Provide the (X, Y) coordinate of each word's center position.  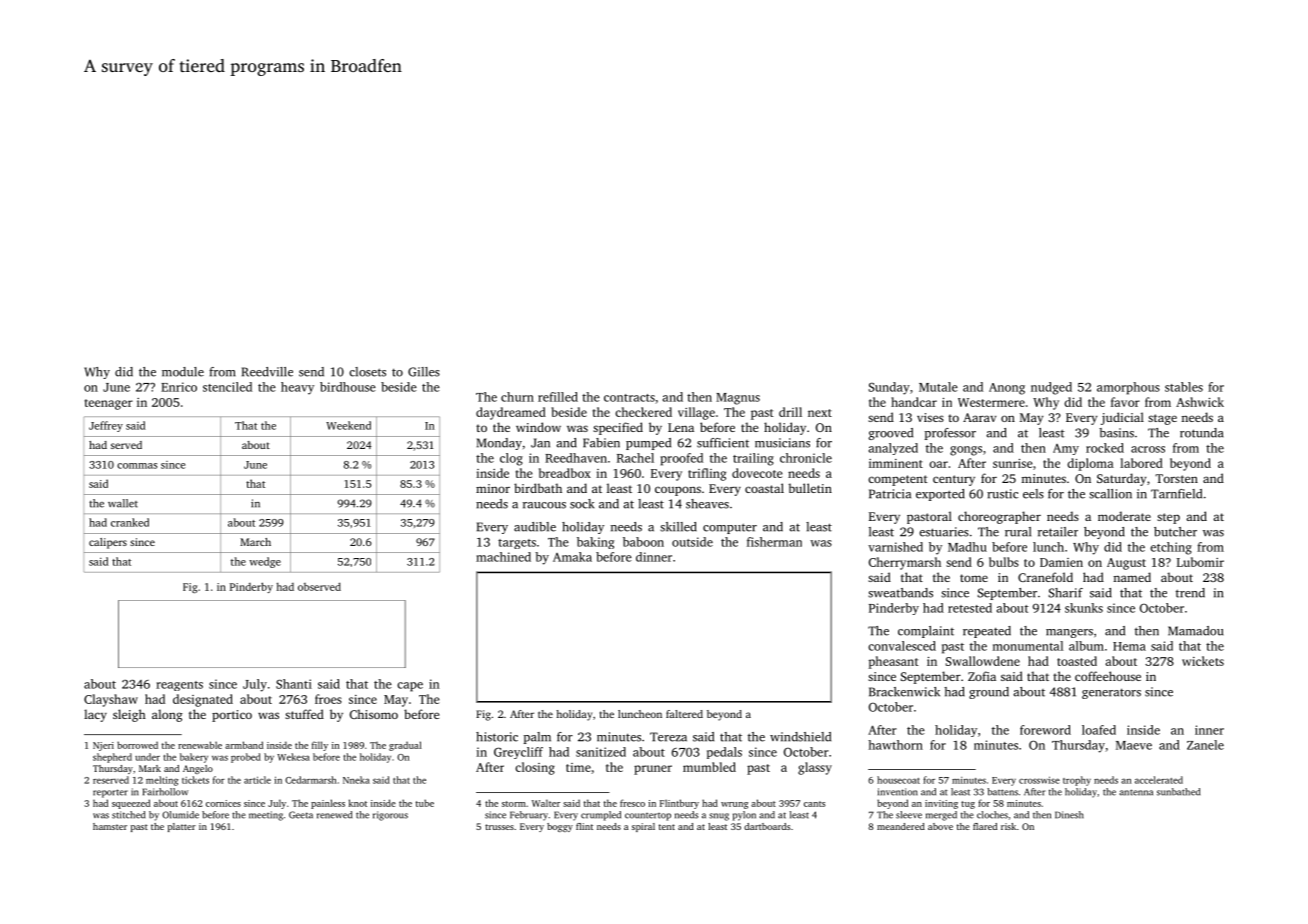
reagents (179, 686)
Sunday (889, 388)
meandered (901, 826)
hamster (110, 826)
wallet (123, 503)
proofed (682, 459)
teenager (109, 404)
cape (410, 687)
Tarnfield (1176, 494)
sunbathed (1178, 792)
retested (970, 608)
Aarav (979, 417)
